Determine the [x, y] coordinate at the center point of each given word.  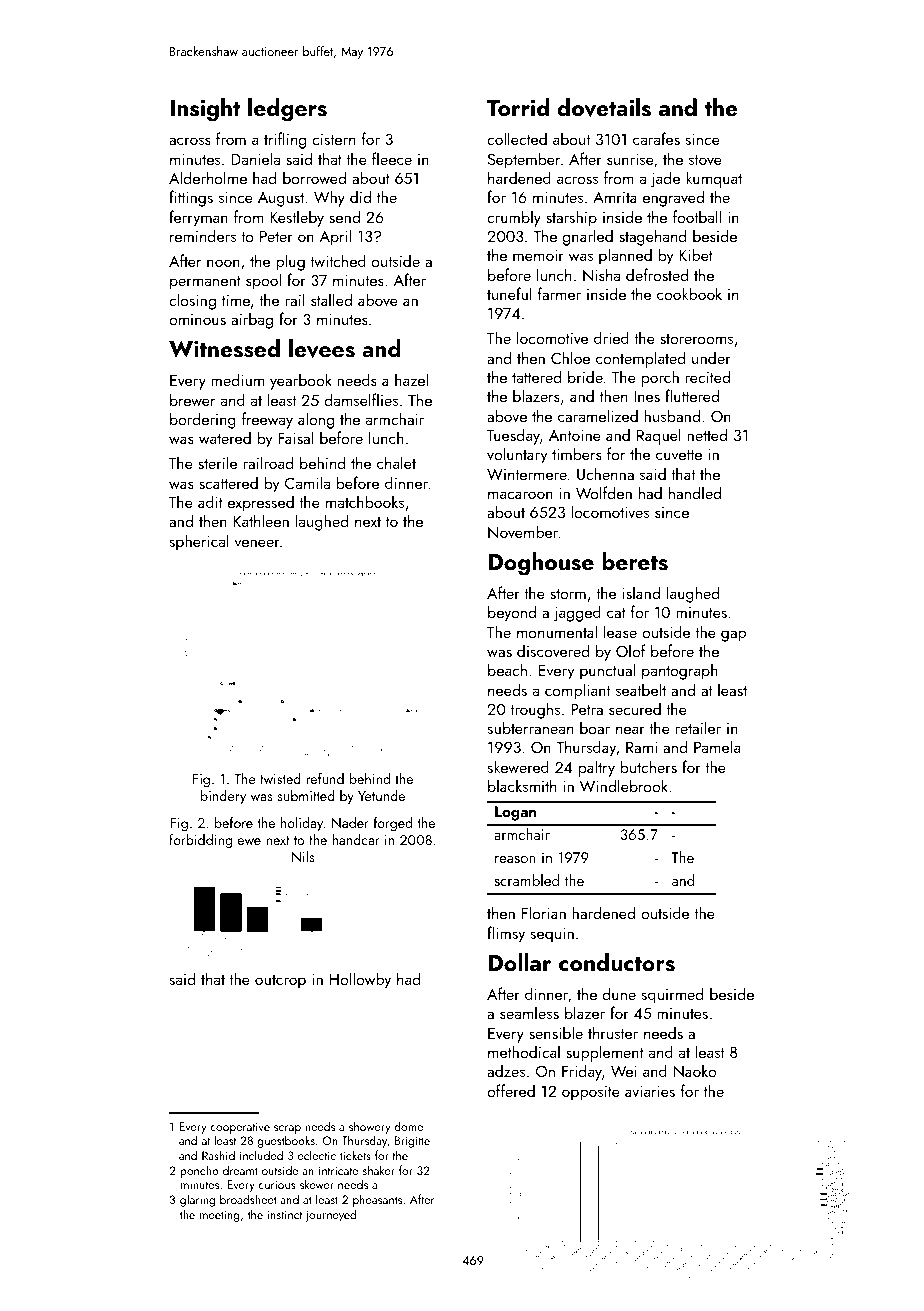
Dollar [519, 962]
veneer [257, 543]
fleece [392, 158]
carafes [656, 138]
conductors [617, 962]
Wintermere [527, 474]
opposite [591, 1093]
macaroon [520, 495]
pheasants [377, 1200]
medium [237, 379]
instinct [285, 1214]
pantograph [680, 671]
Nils [303, 856]
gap [733, 636]
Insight [205, 110]
